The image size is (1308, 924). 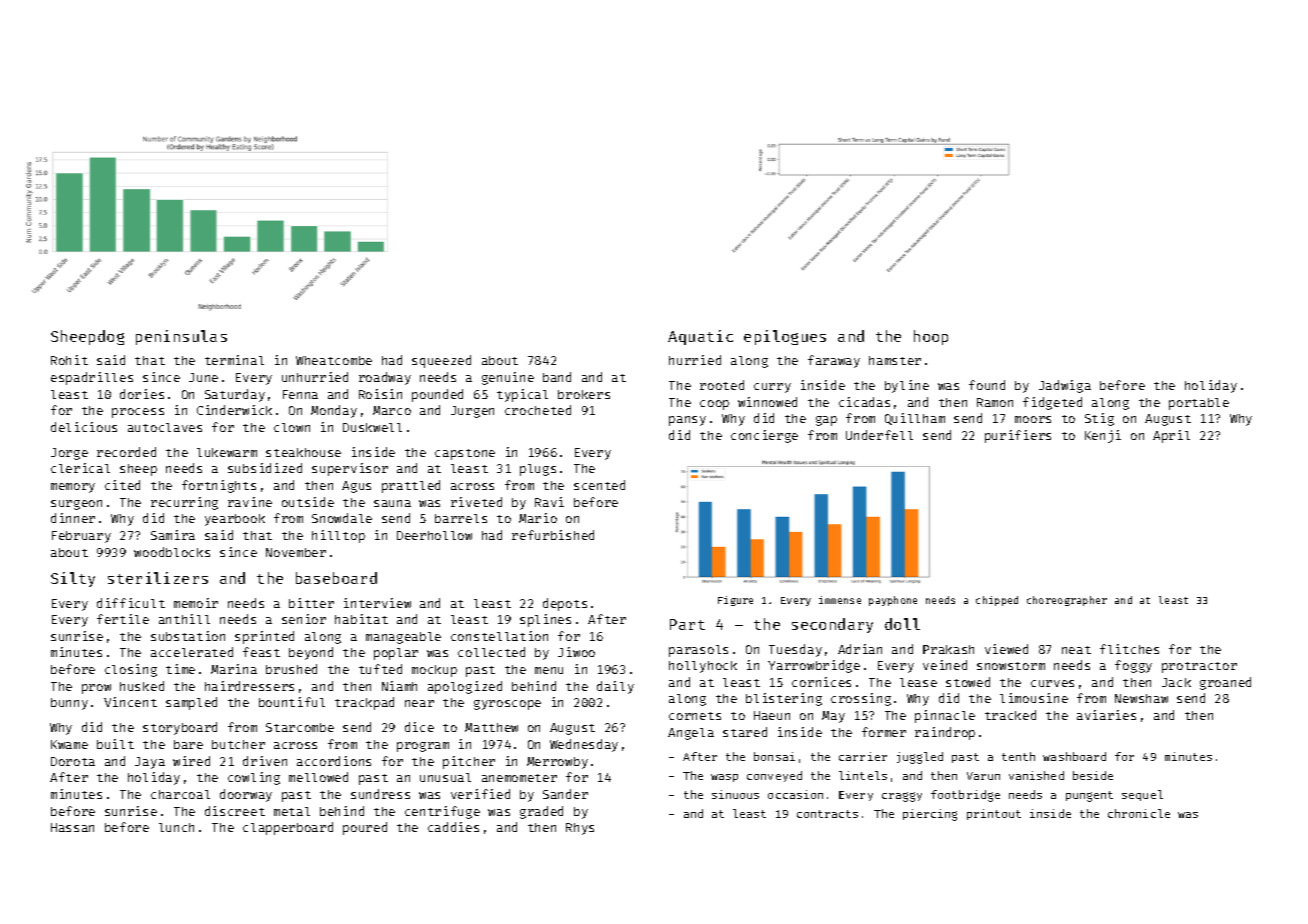 What do you see at coordinates (691, 734) in the screenshot?
I see `Angela` at bounding box center [691, 734].
